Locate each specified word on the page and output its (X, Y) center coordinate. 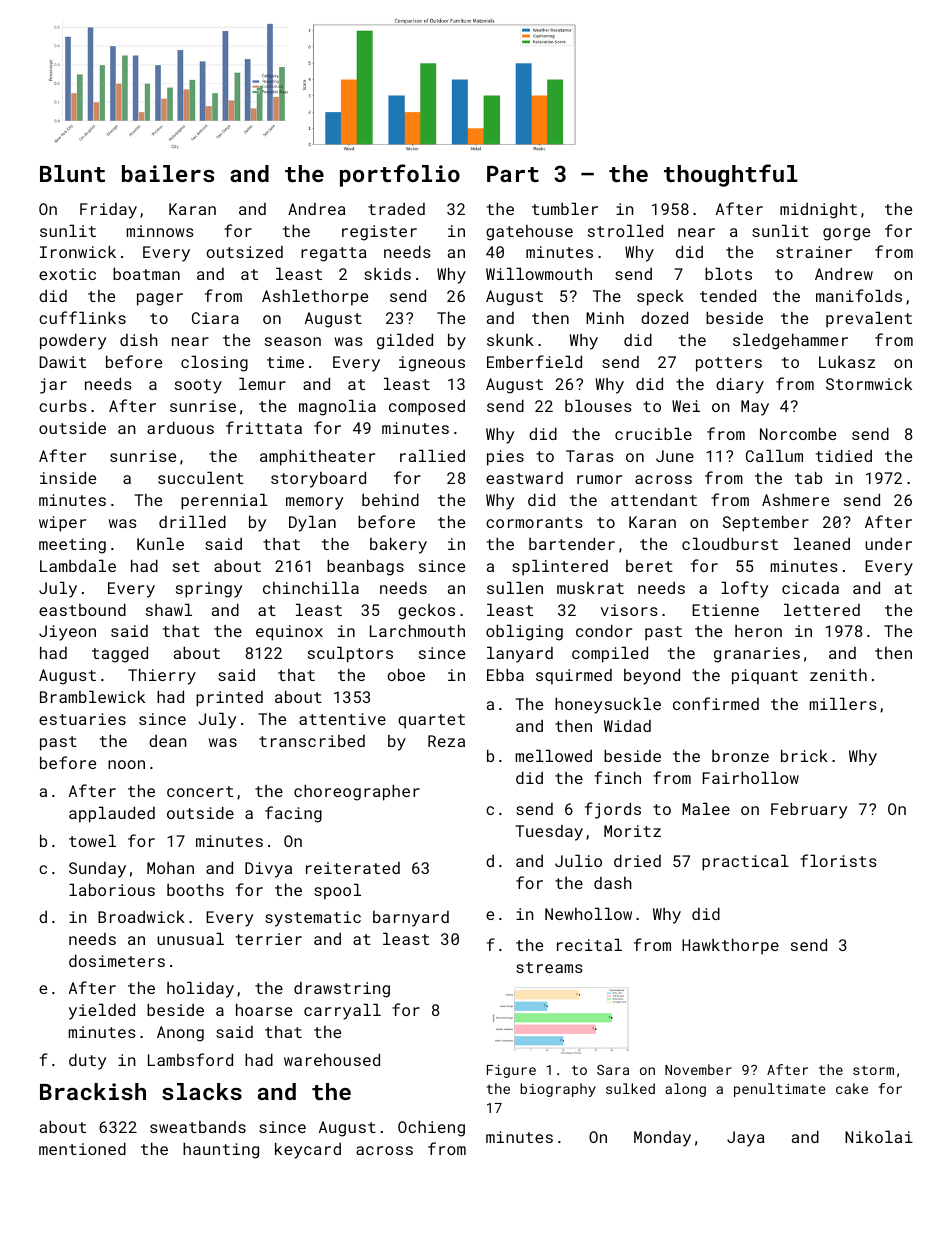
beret (649, 566)
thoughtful (731, 175)
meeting (72, 546)
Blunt (72, 173)
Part (513, 174)
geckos (426, 612)
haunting (221, 1150)
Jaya (745, 1139)
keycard (308, 1150)
